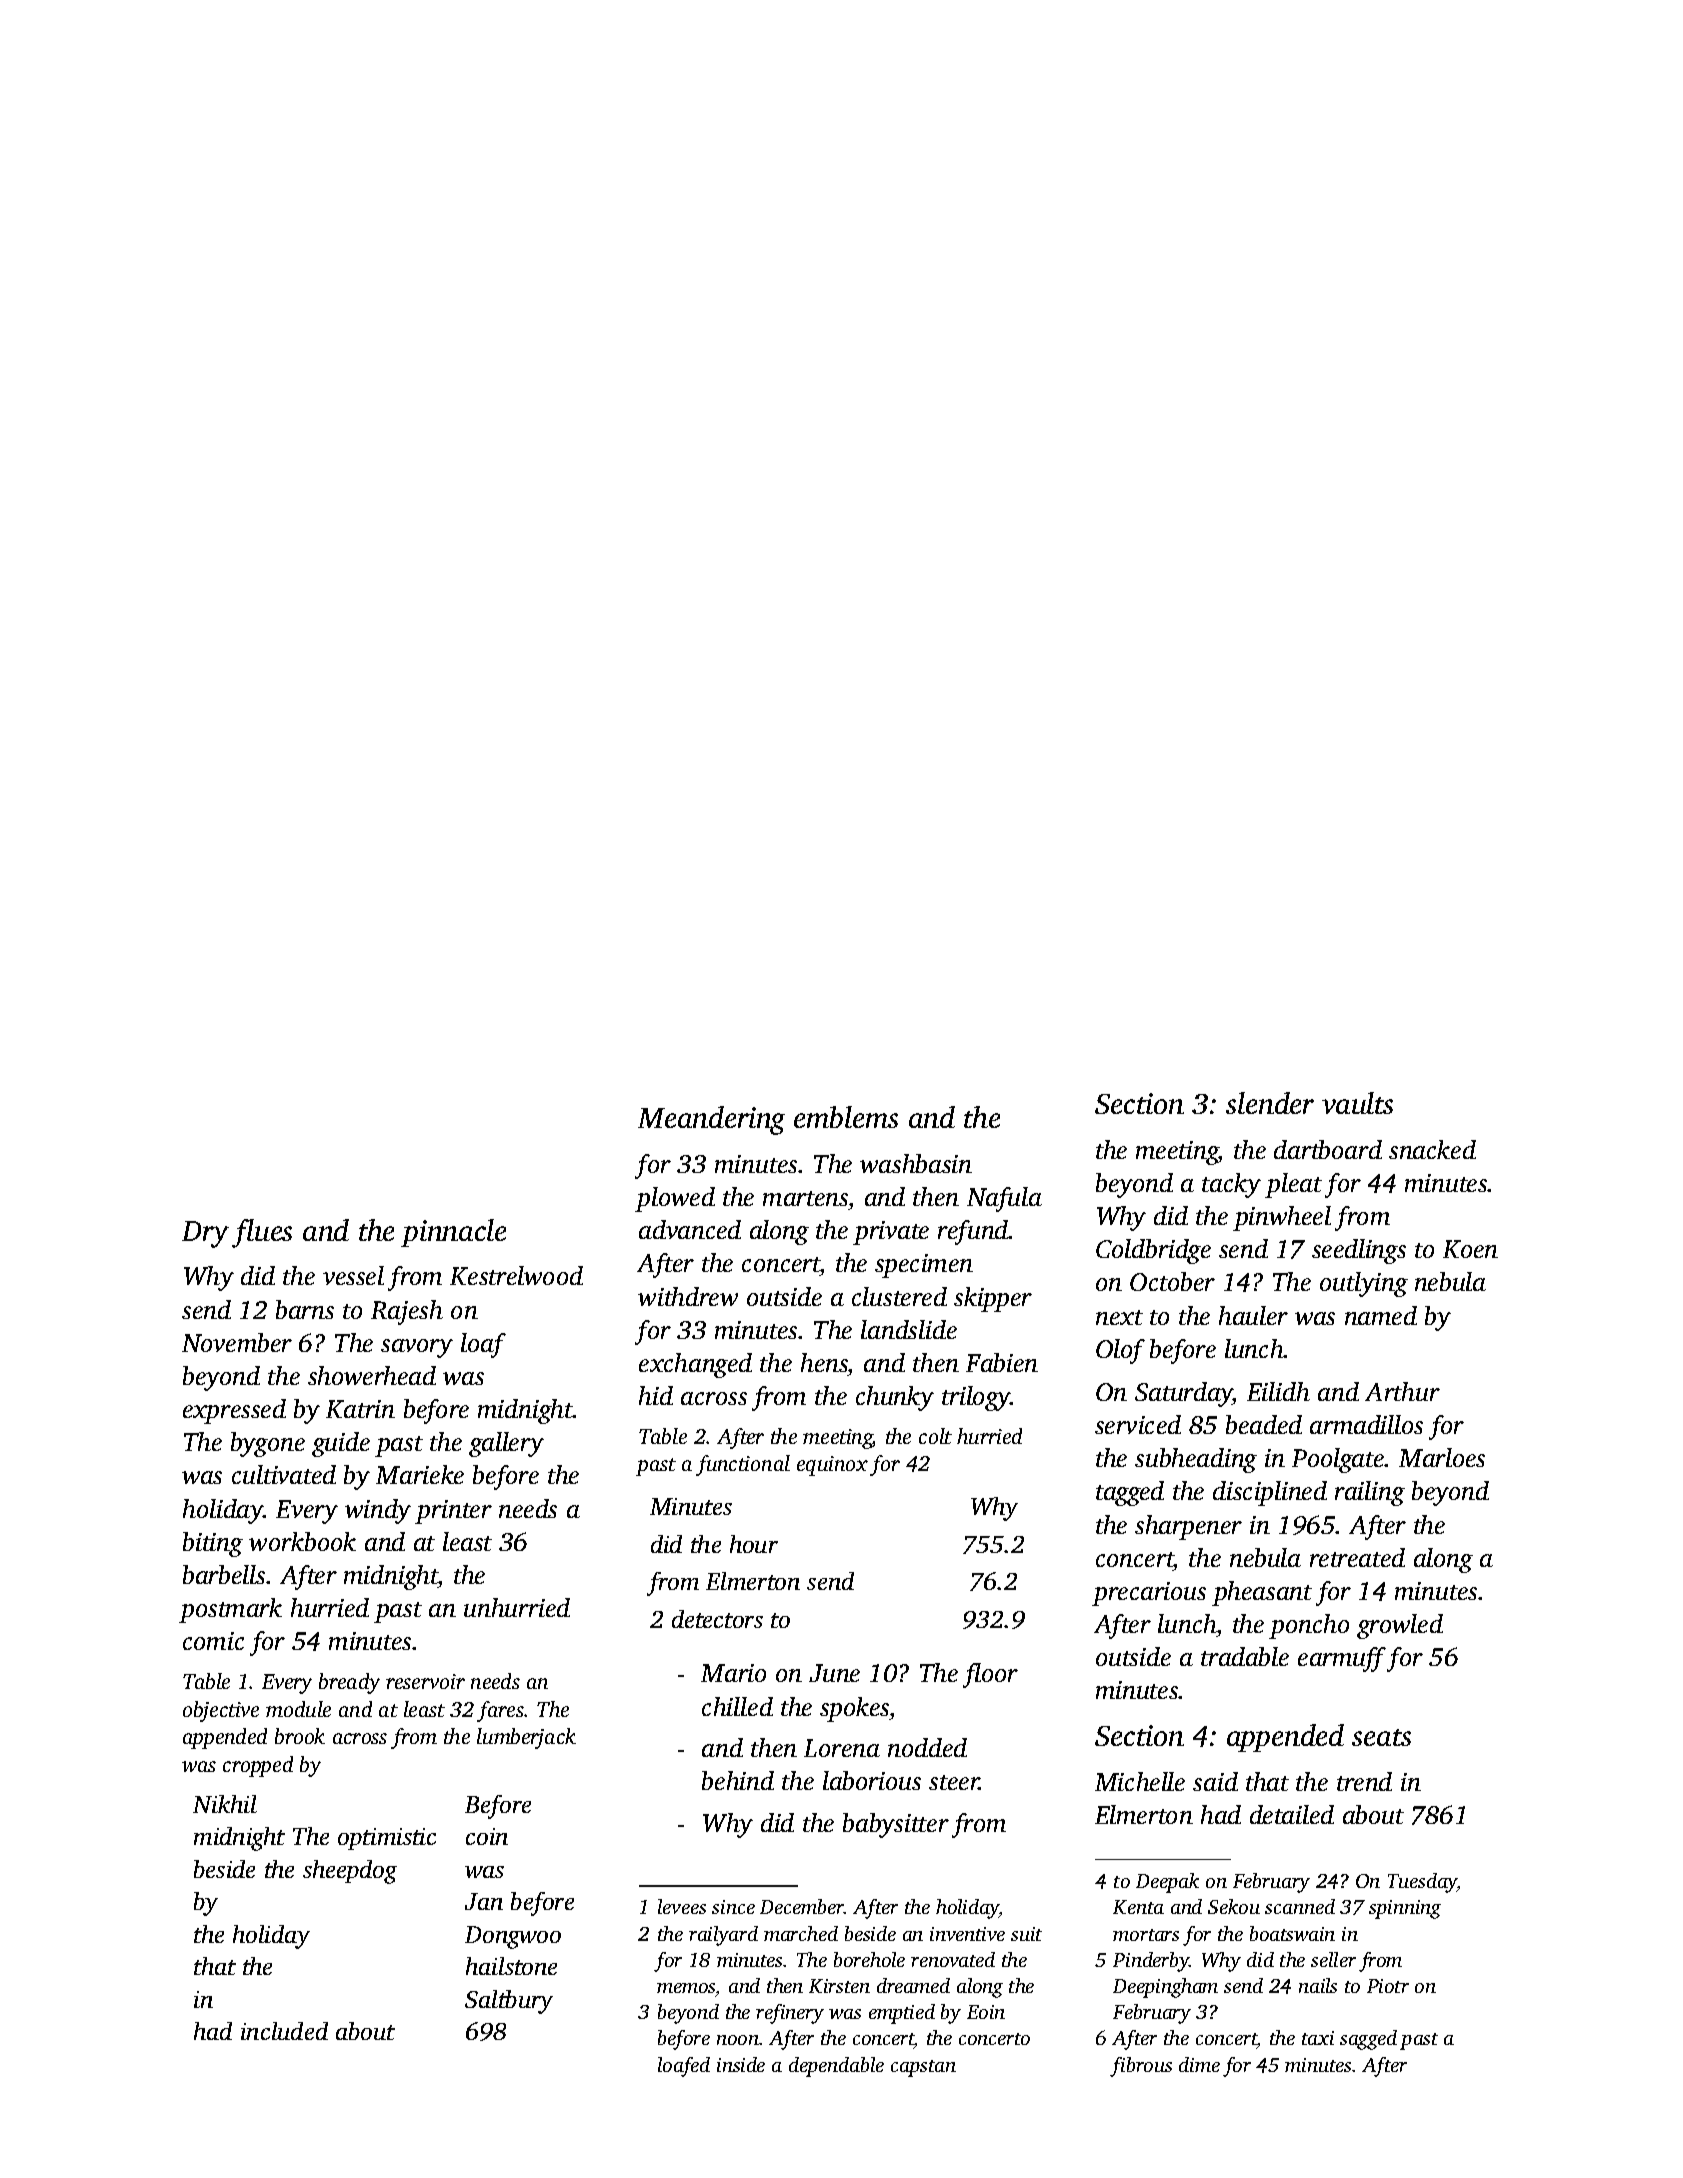  Describe the element at coordinates (350, 1872) in the screenshot. I see `sheepdog` at that location.
